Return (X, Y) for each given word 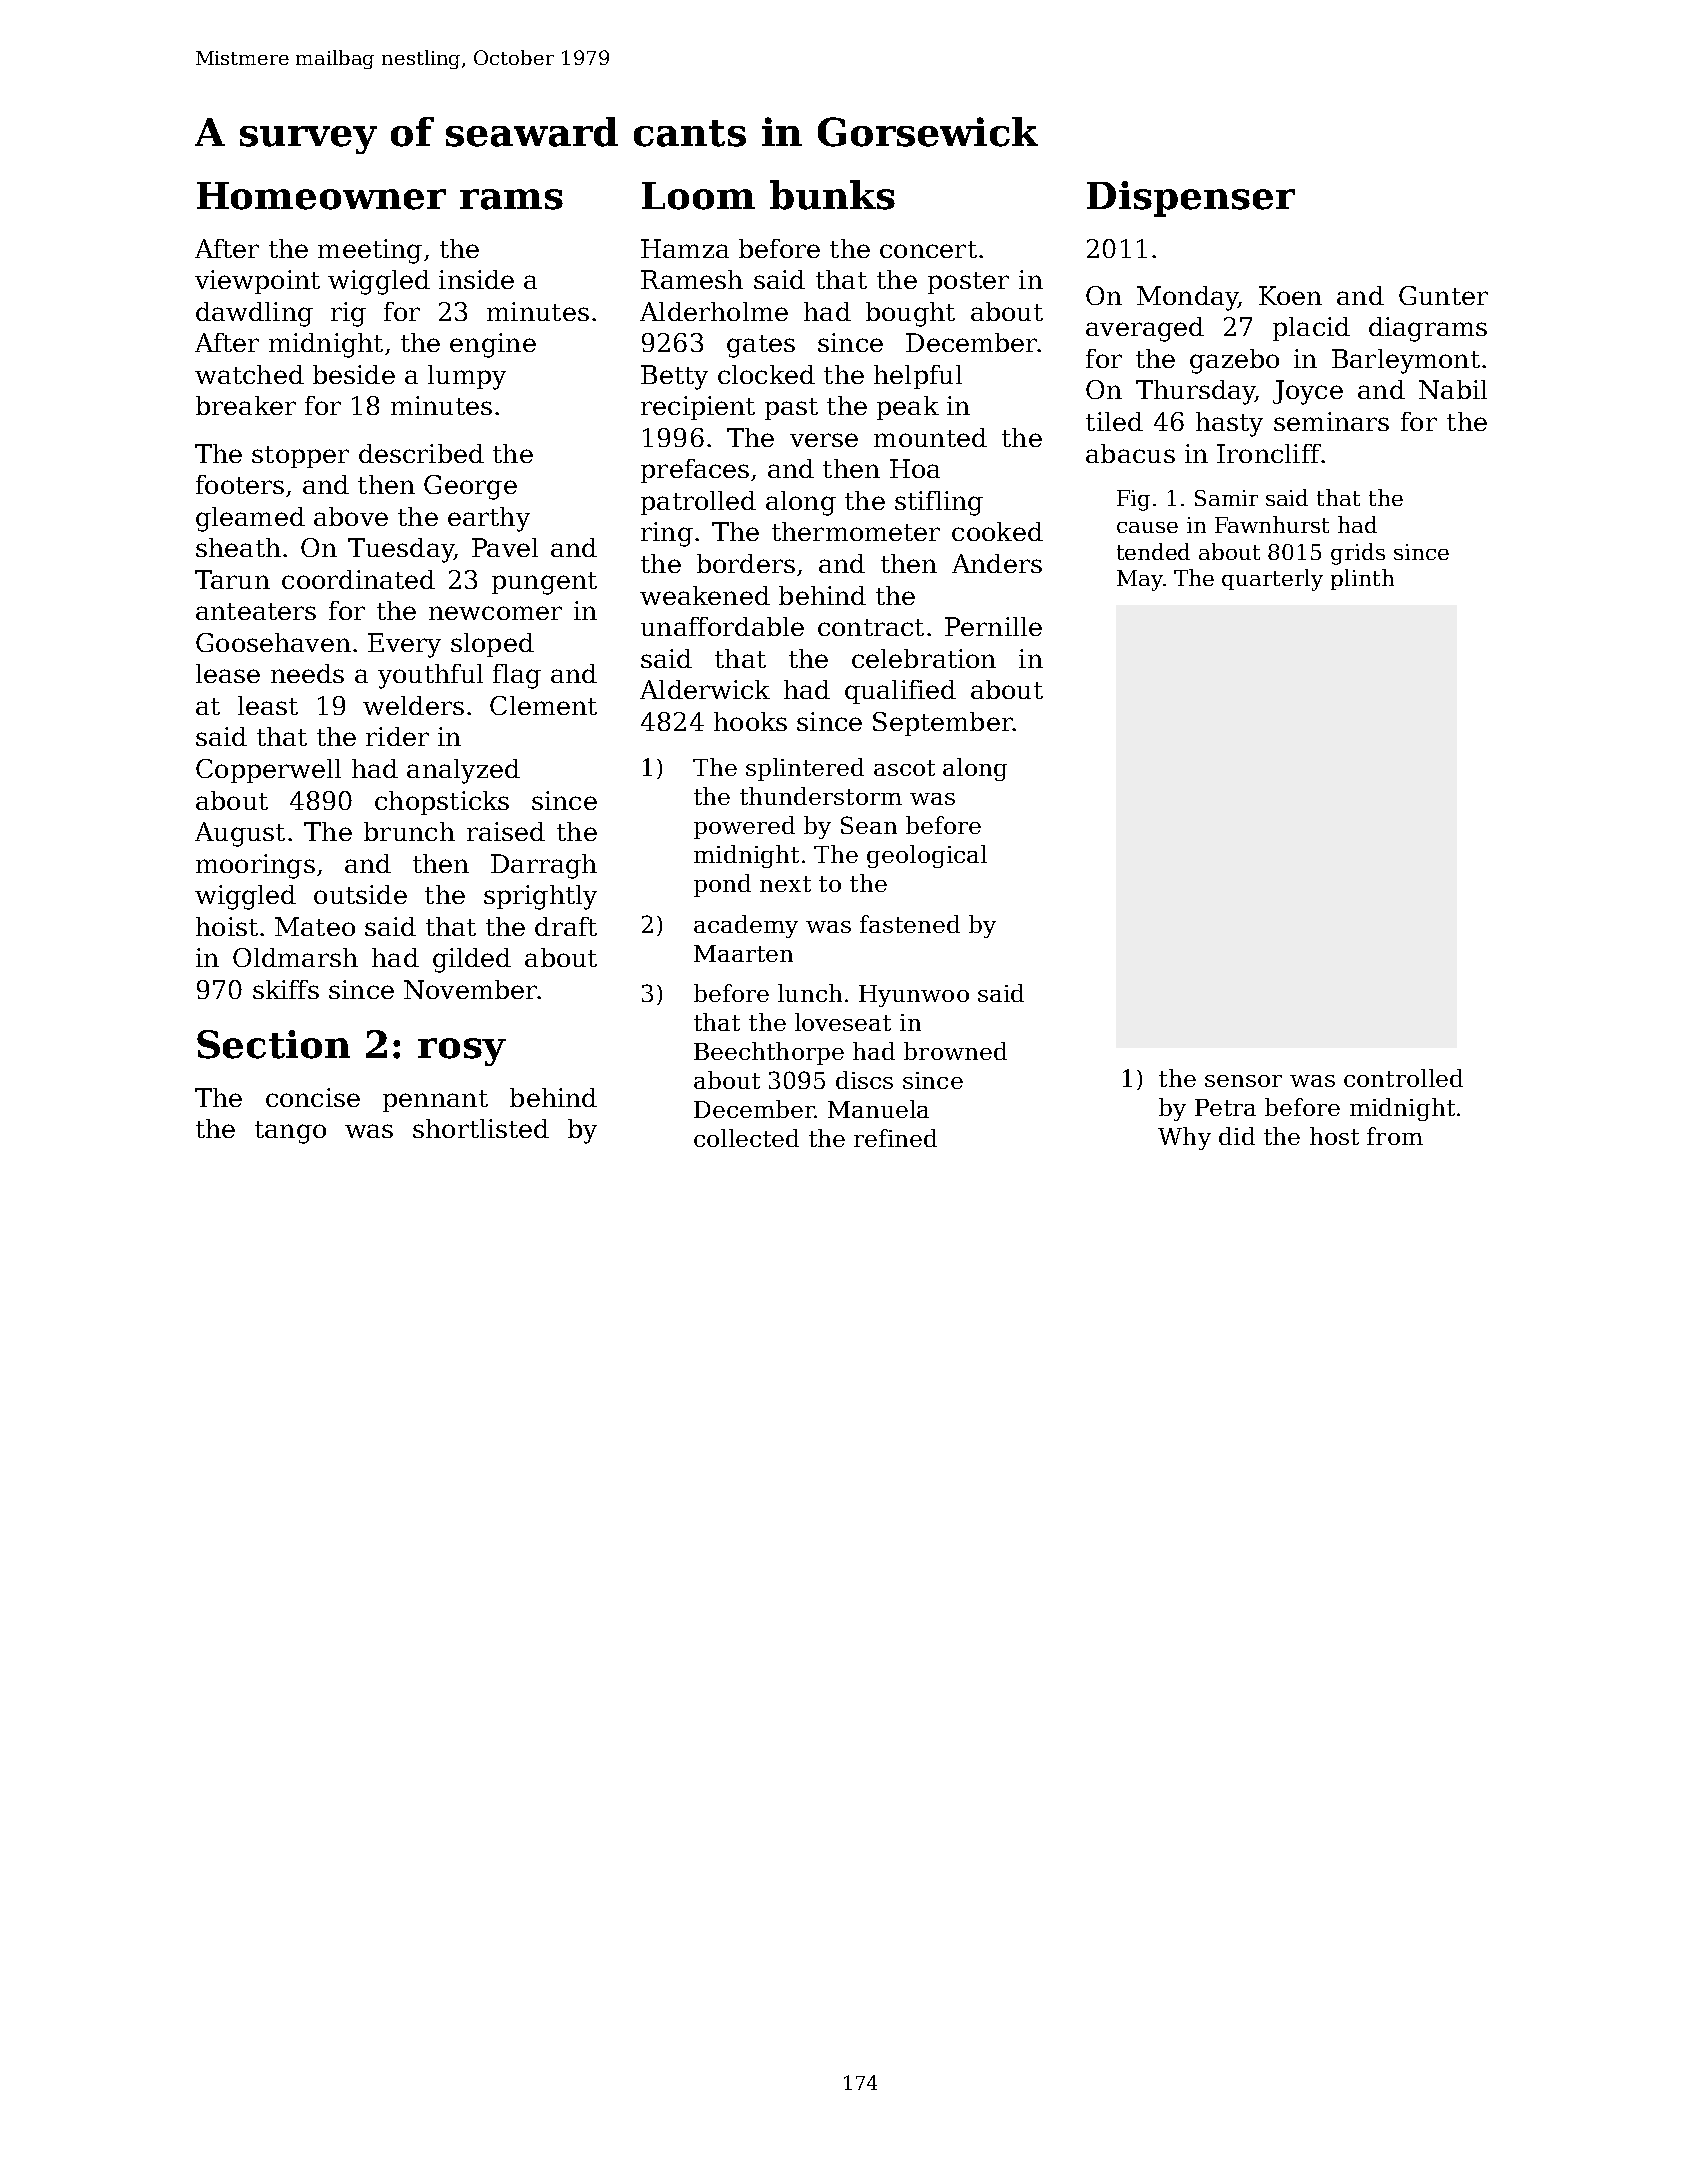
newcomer (495, 613)
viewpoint (257, 282)
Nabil (1453, 389)
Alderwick (705, 689)
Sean (869, 825)
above (351, 516)
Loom (698, 196)
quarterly (1272, 580)
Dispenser (1191, 199)
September (943, 724)
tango (290, 1132)
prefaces (695, 471)
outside (360, 894)
